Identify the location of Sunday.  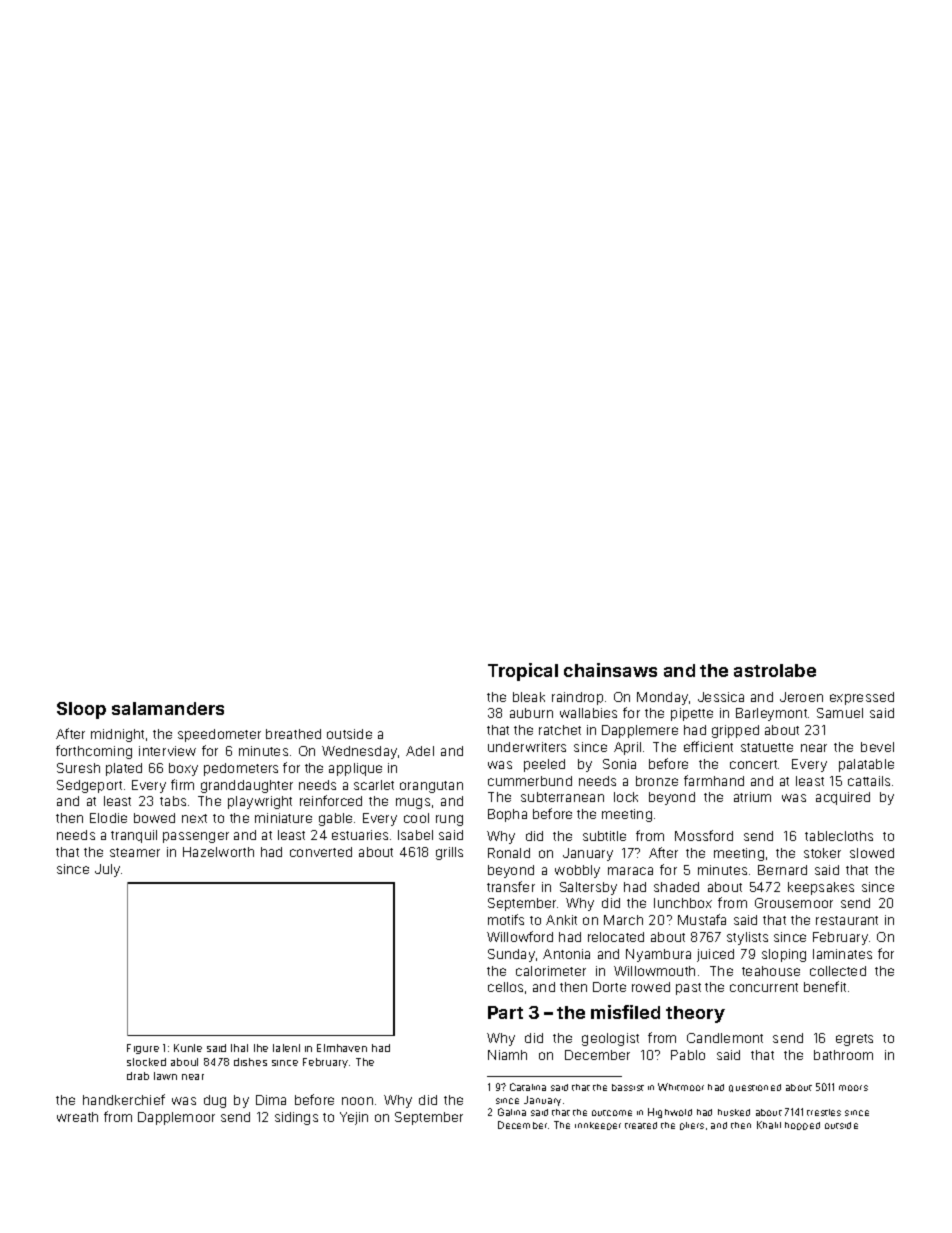
(511, 955).
